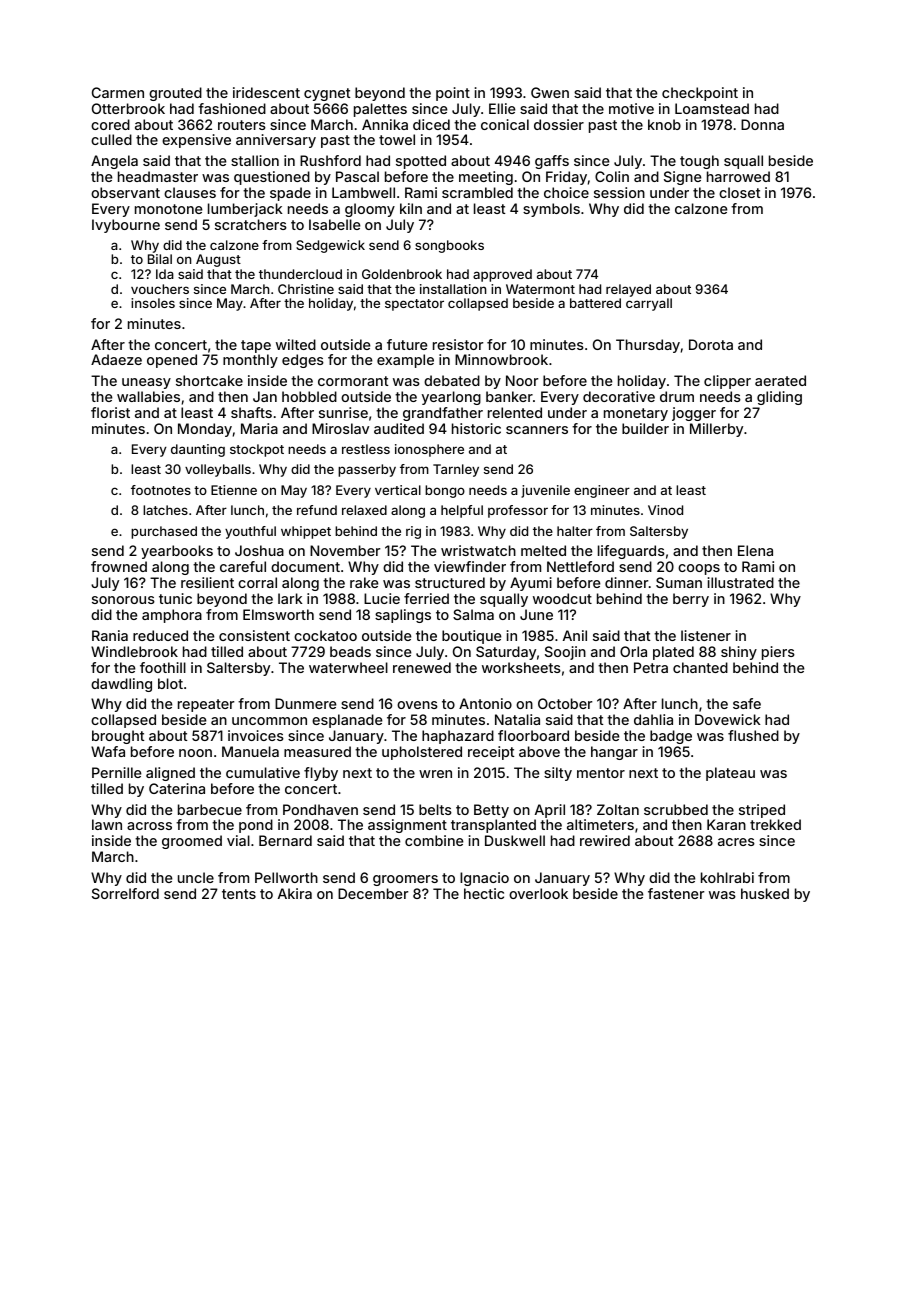 This screenshot has width=908, height=1316. Describe the element at coordinates (562, 598) in the screenshot. I see `woodcut` at that location.
